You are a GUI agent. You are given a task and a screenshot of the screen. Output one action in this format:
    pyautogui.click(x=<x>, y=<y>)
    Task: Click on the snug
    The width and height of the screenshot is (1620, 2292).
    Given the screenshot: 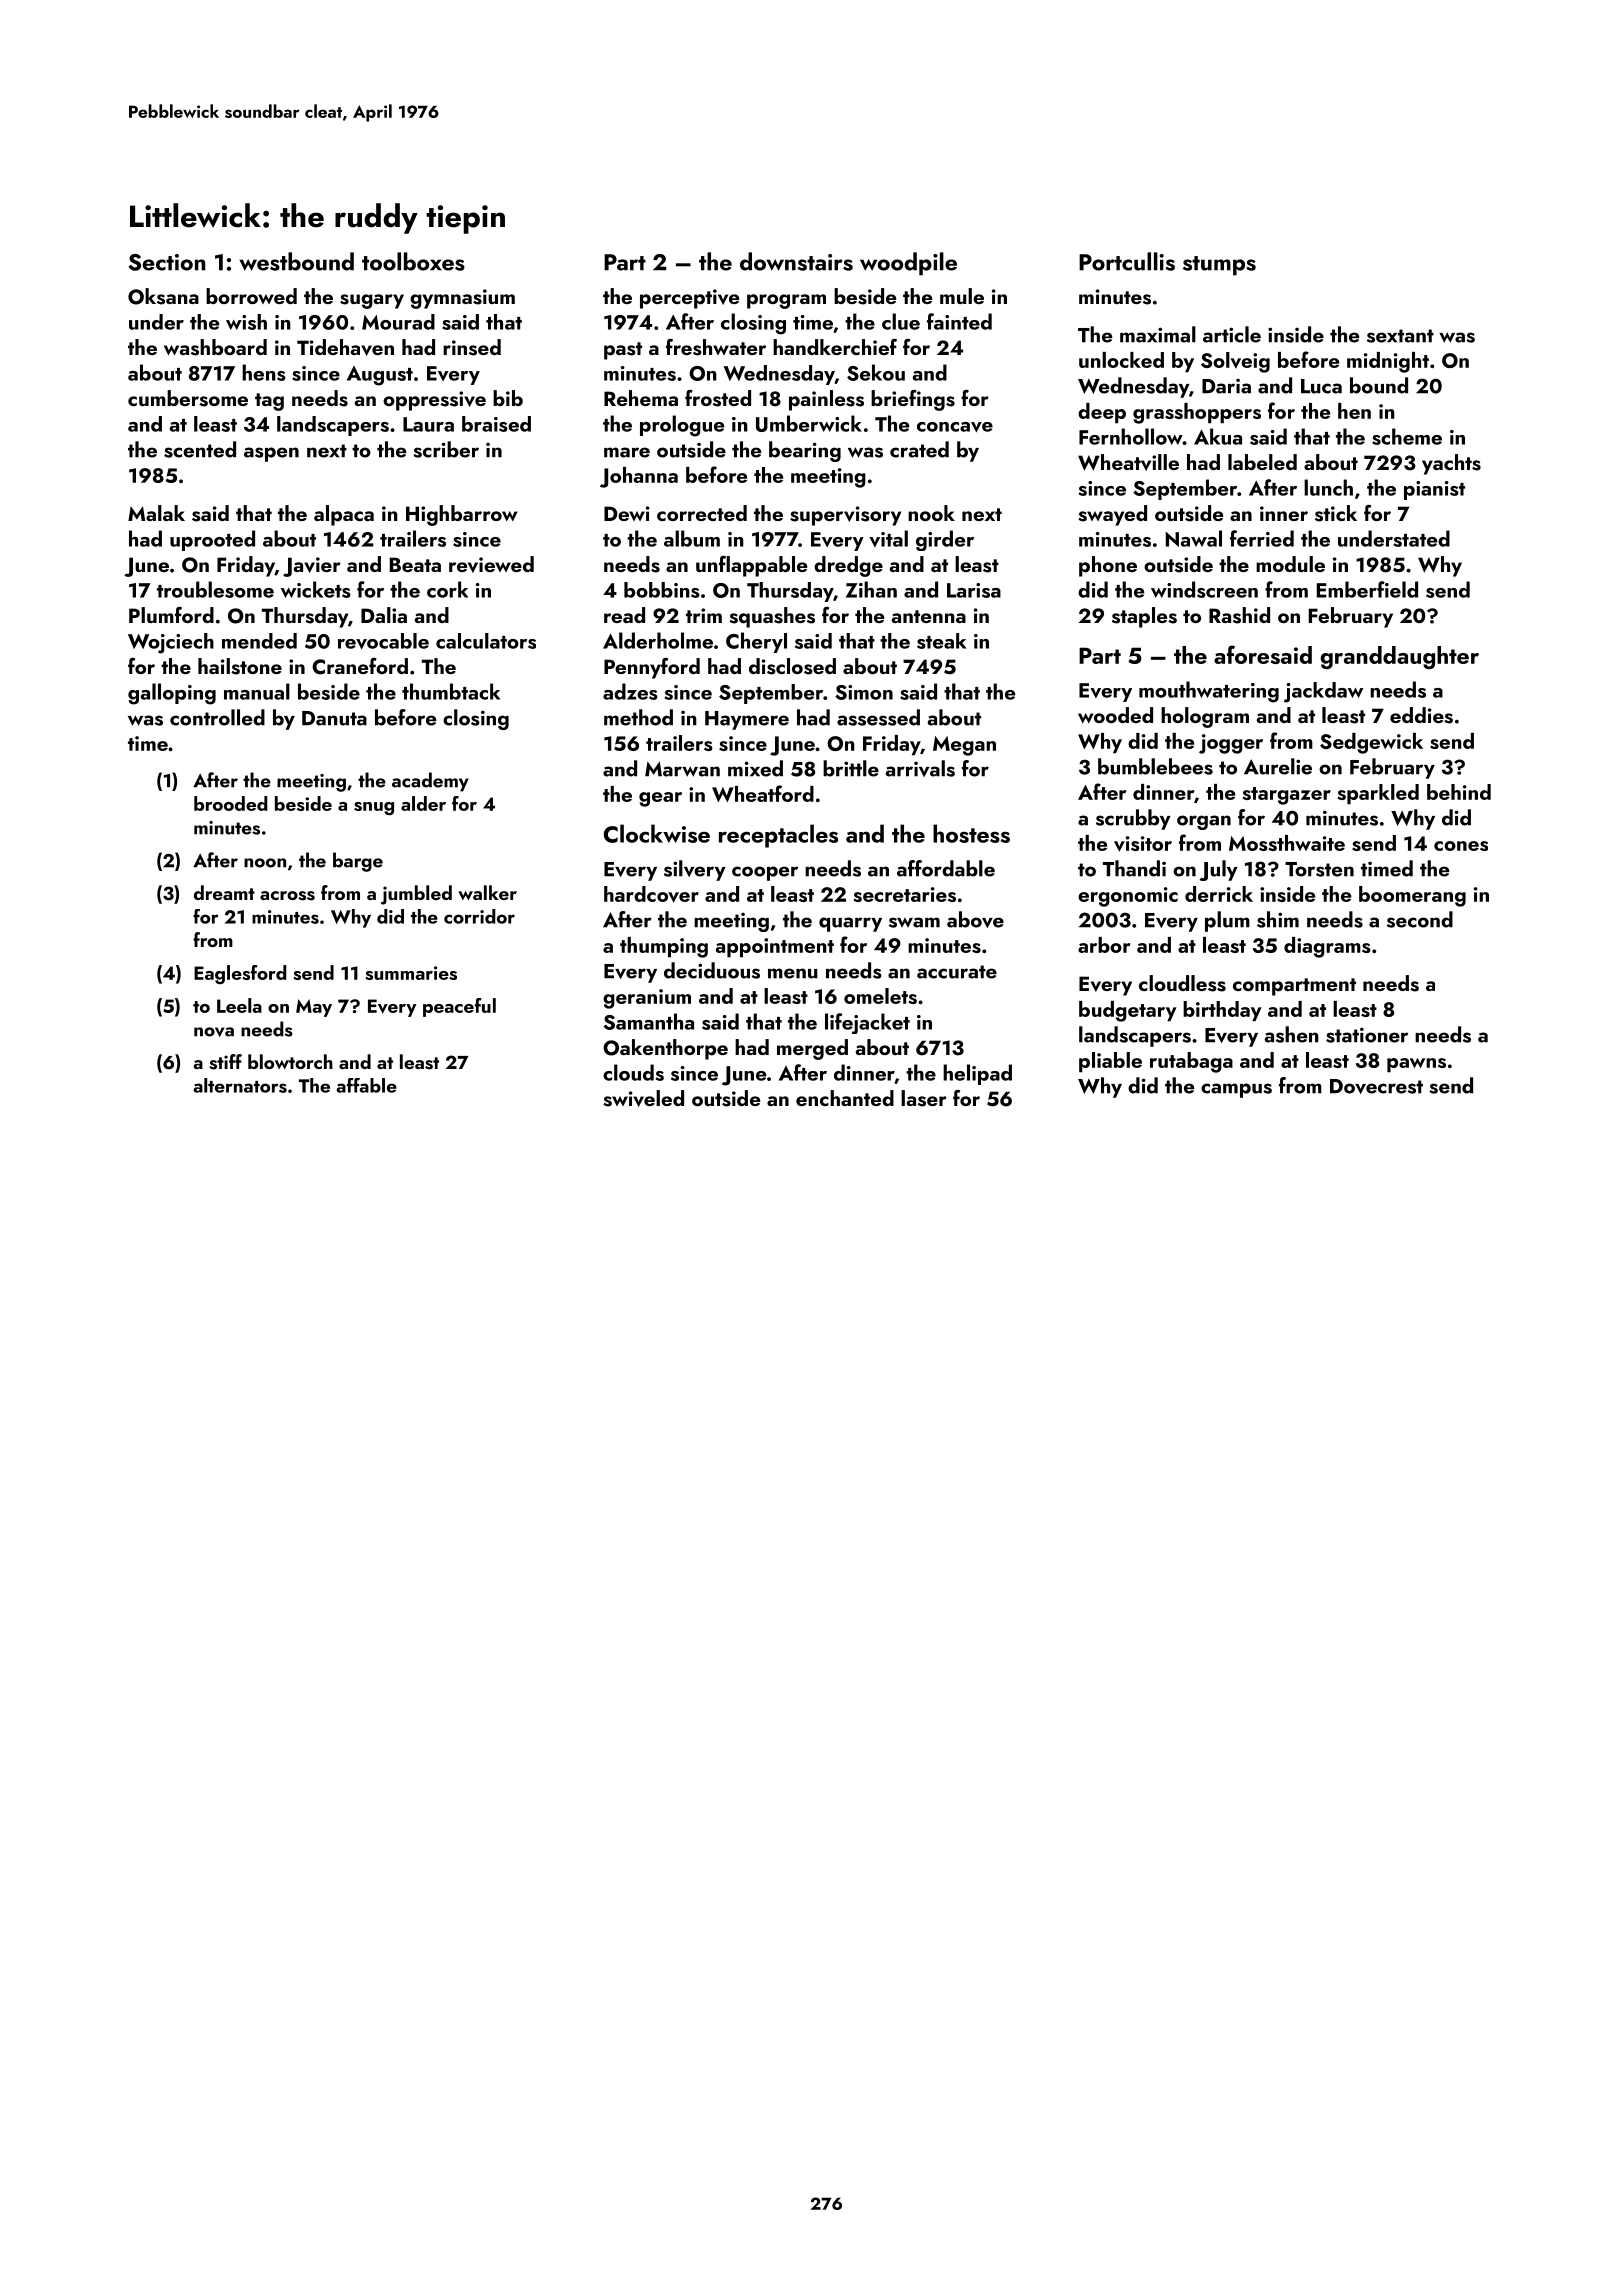 What is the action you would take?
    pyautogui.click(x=374, y=808)
